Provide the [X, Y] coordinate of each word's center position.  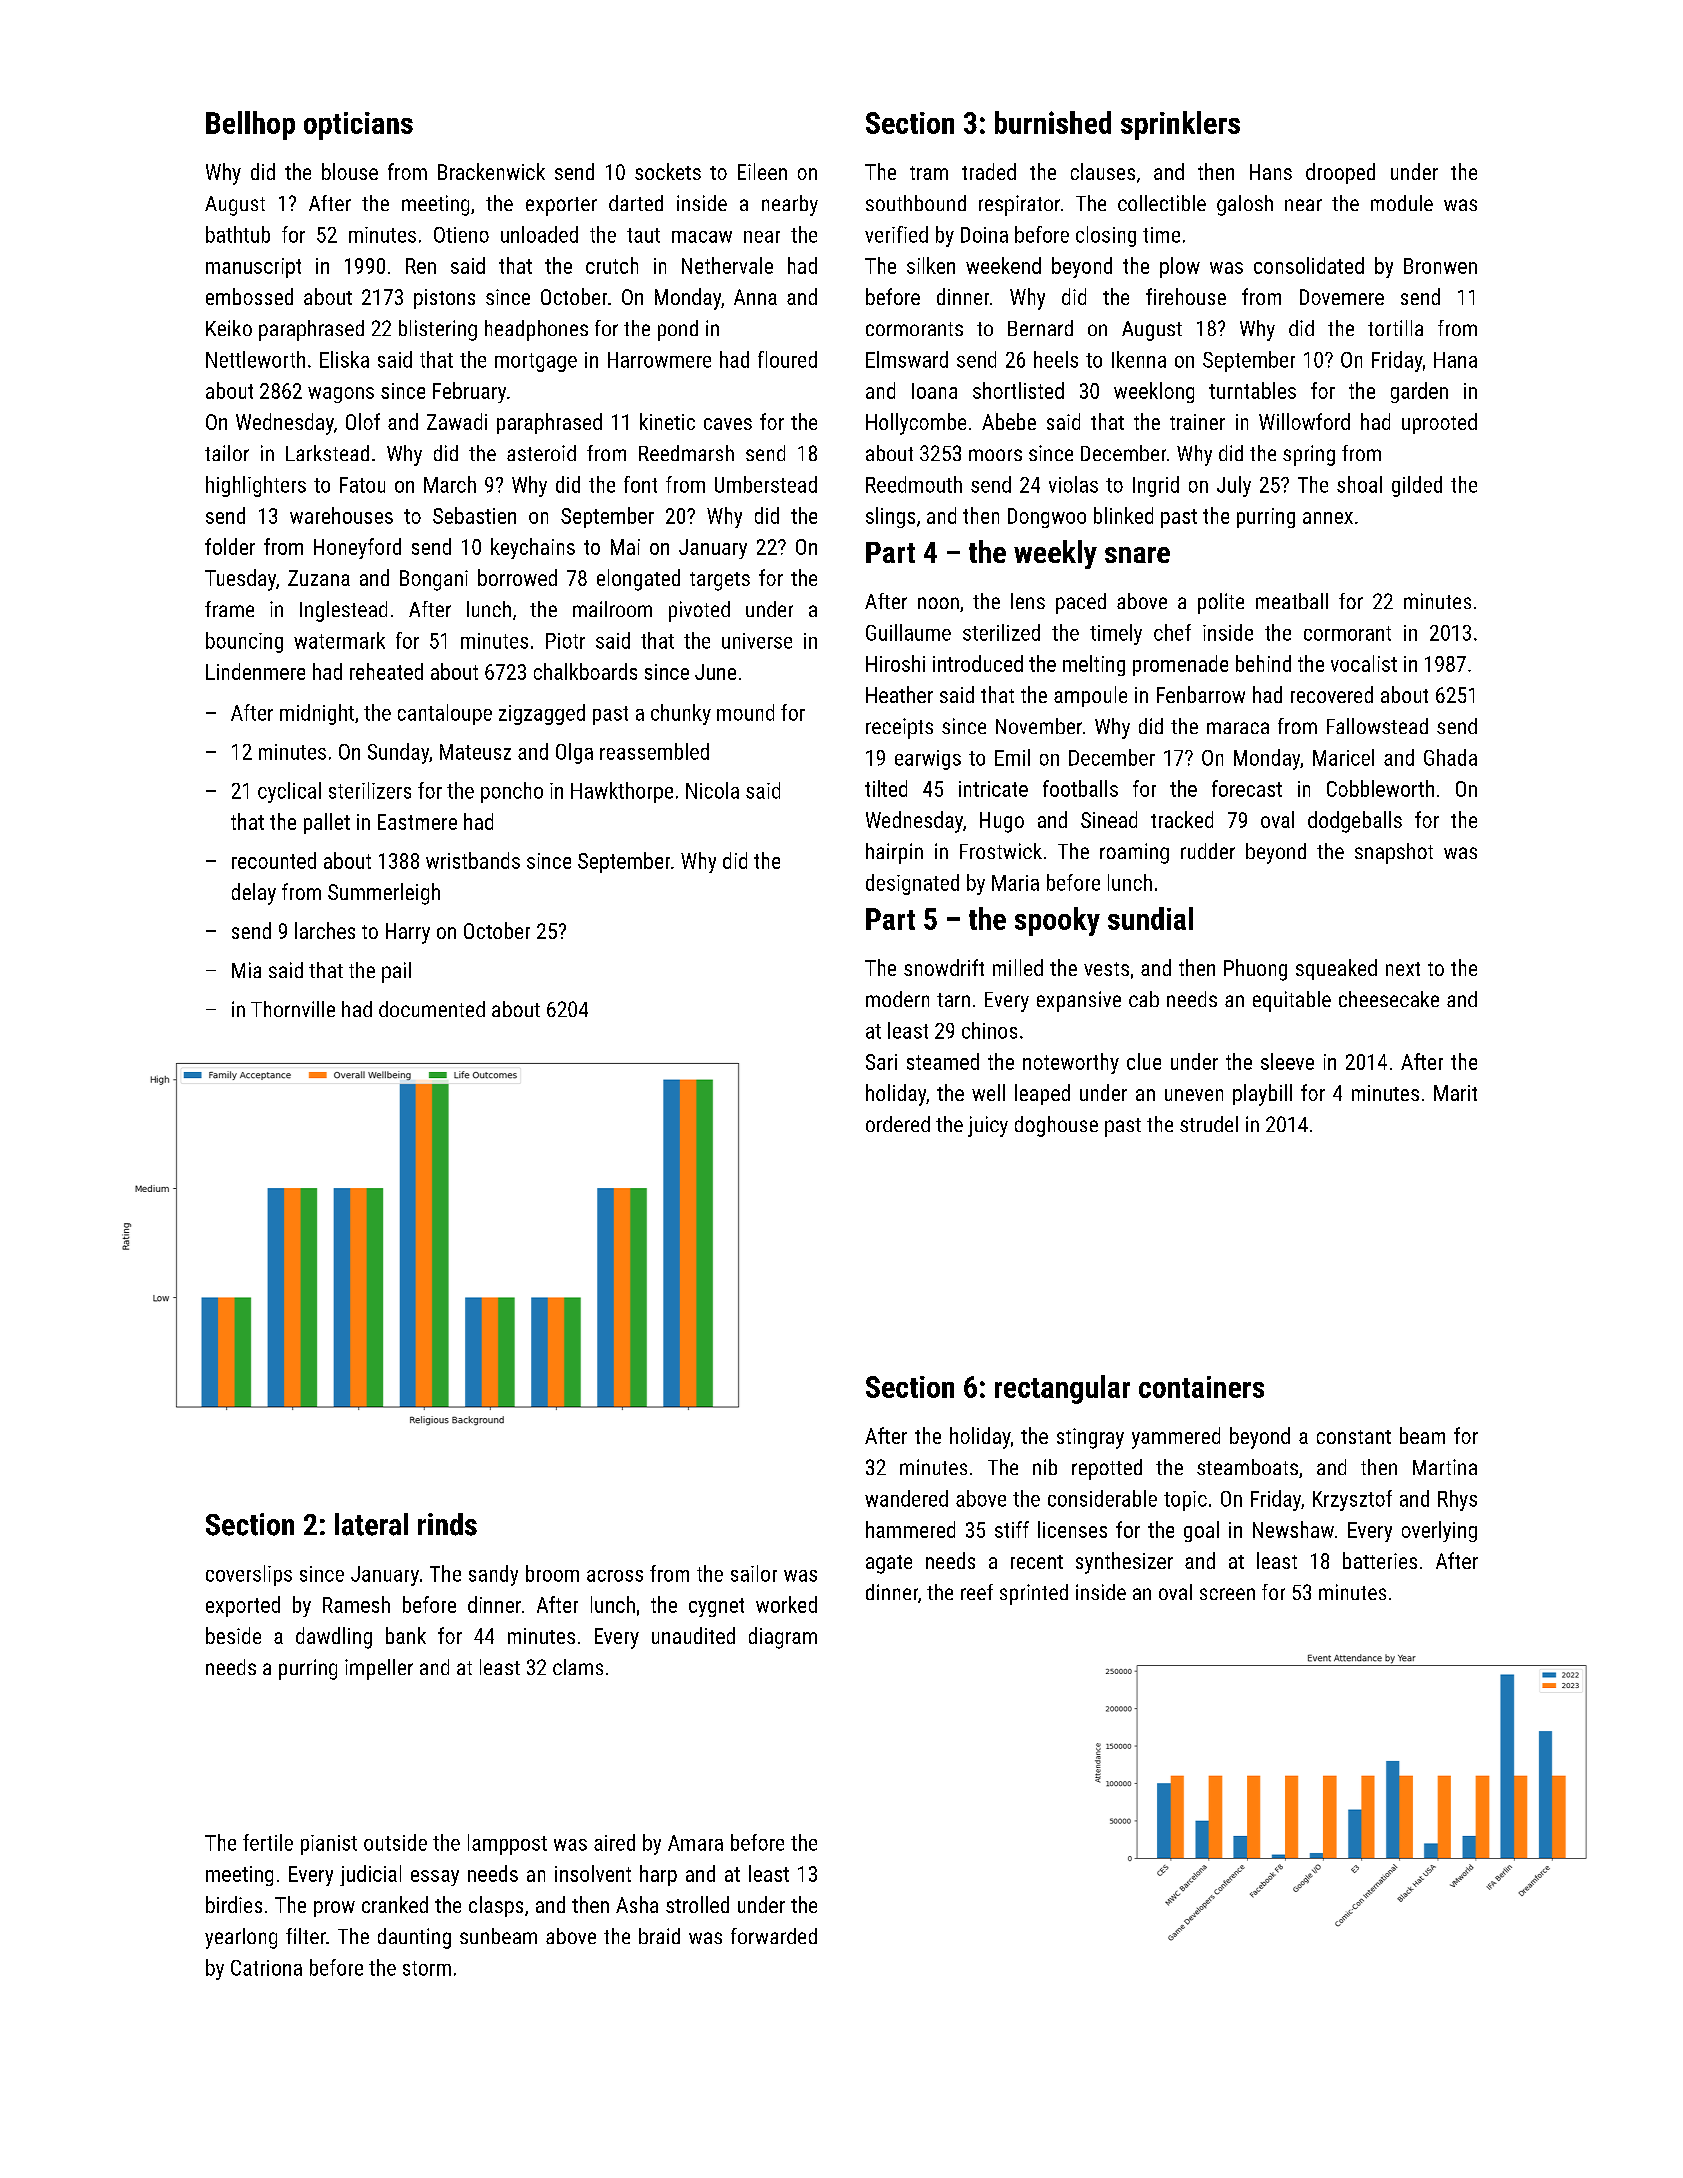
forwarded [774, 1936]
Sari [881, 1062]
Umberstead [766, 484]
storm [427, 1968]
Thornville [293, 1009]
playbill [1262, 1095]
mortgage [536, 362]
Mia [246, 970]
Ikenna [1139, 359]
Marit [1455, 1093]
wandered [906, 1498]
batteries [1380, 1560]
